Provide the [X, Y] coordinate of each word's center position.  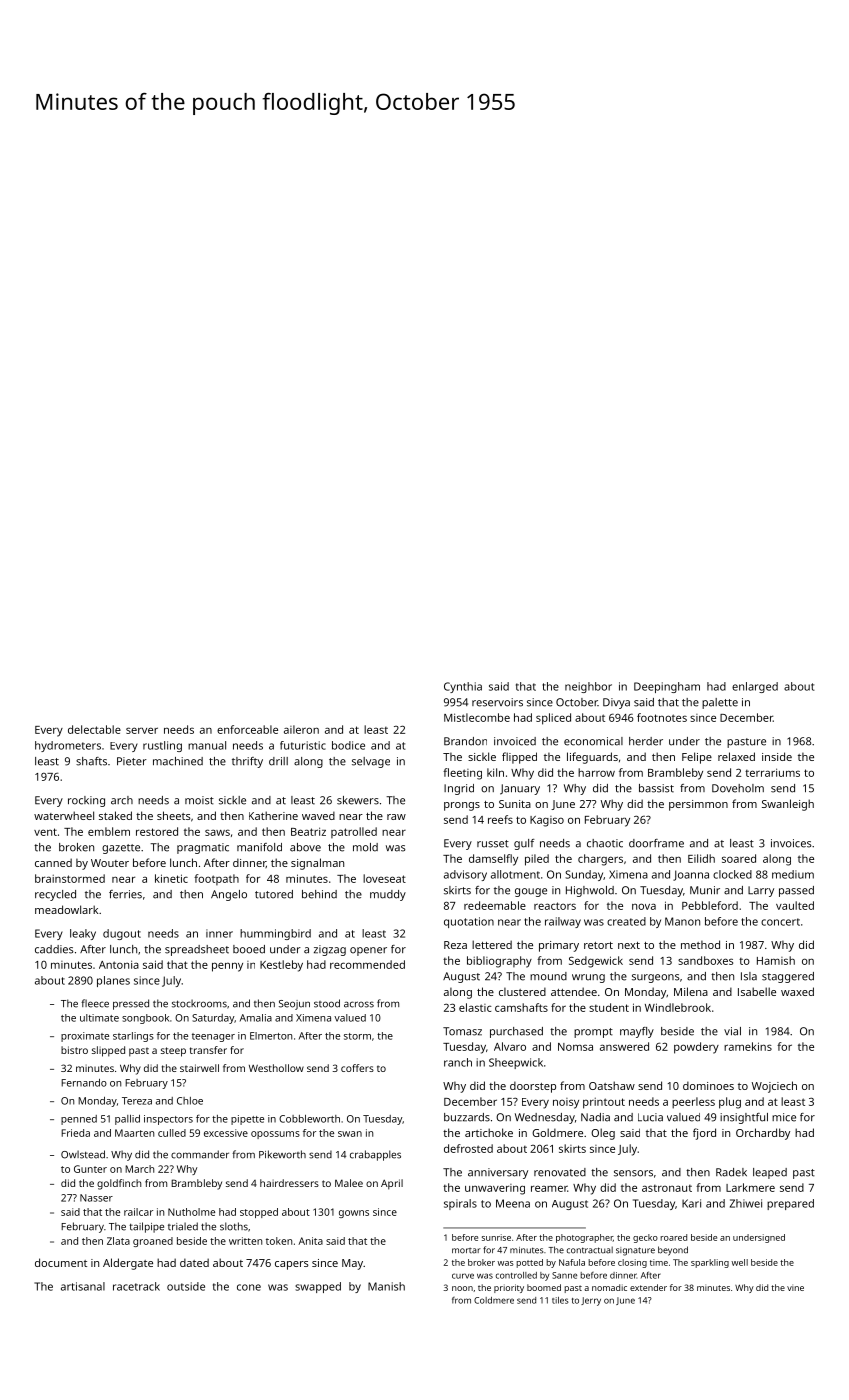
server [142, 730]
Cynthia [463, 687]
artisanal [83, 1286]
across [359, 1004]
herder [646, 741]
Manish [386, 1286]
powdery [696, 1048]
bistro [74, 1050]
